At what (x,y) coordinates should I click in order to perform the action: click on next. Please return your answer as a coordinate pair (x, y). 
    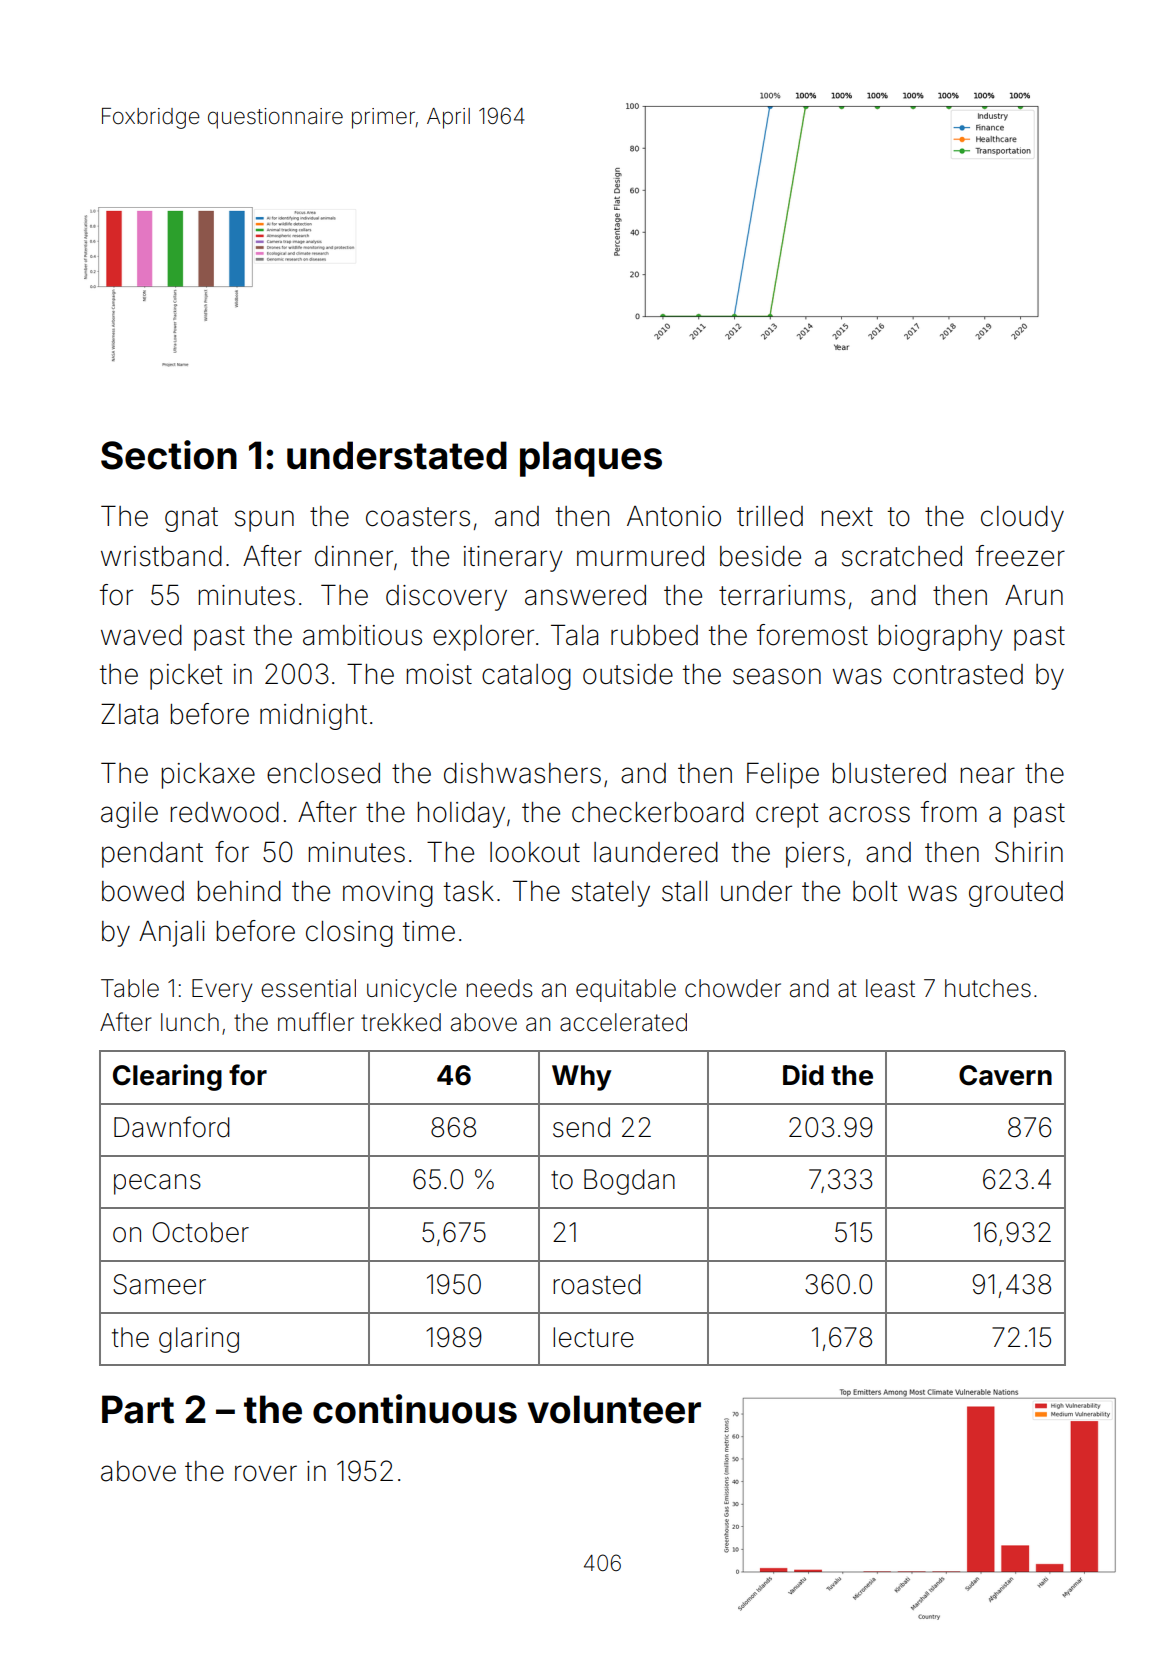
    Looking at the image, I should click on (847, 517).
